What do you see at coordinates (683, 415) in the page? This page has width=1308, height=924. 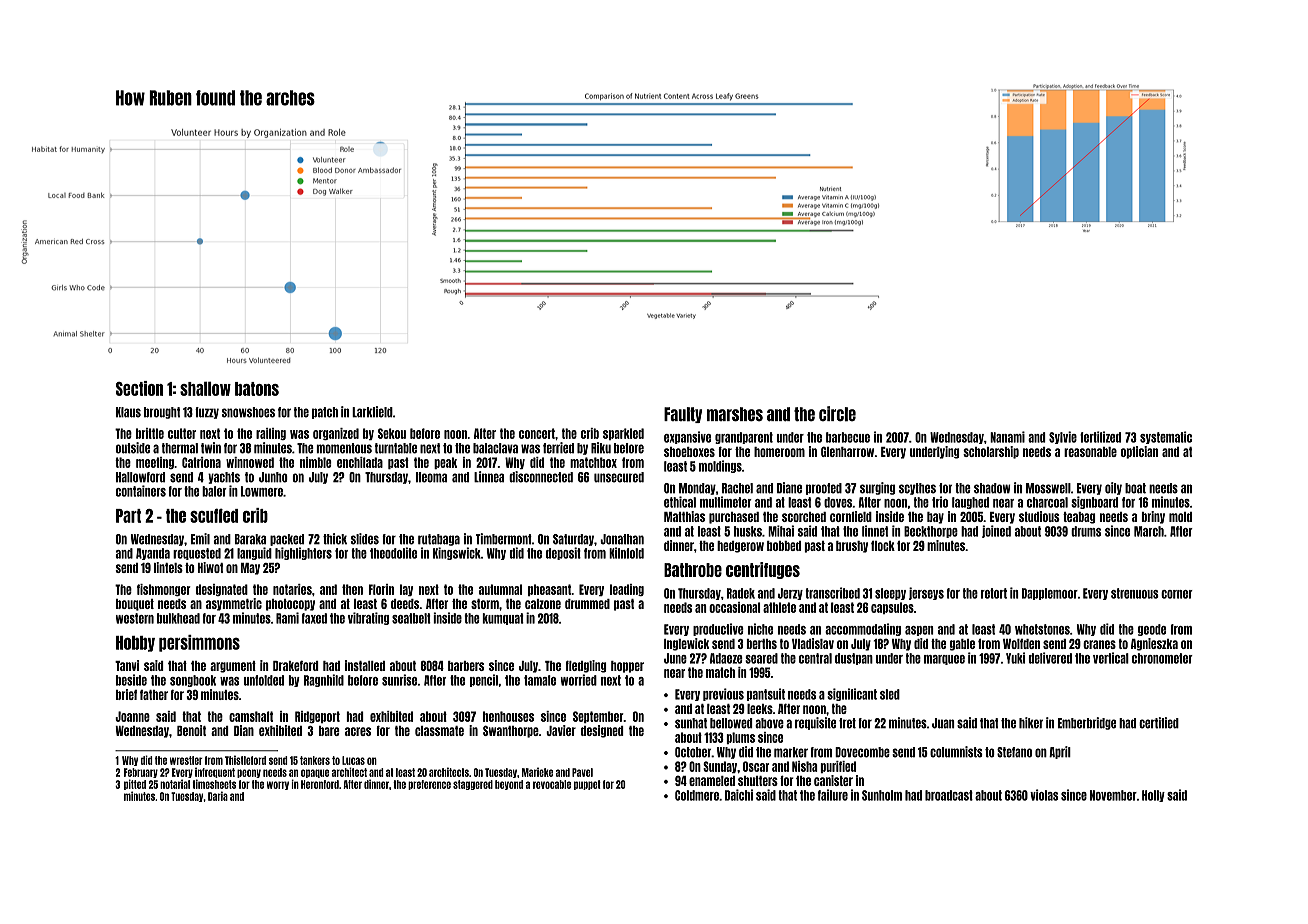 I see `Faulty` at bounding box center [683, 415].
